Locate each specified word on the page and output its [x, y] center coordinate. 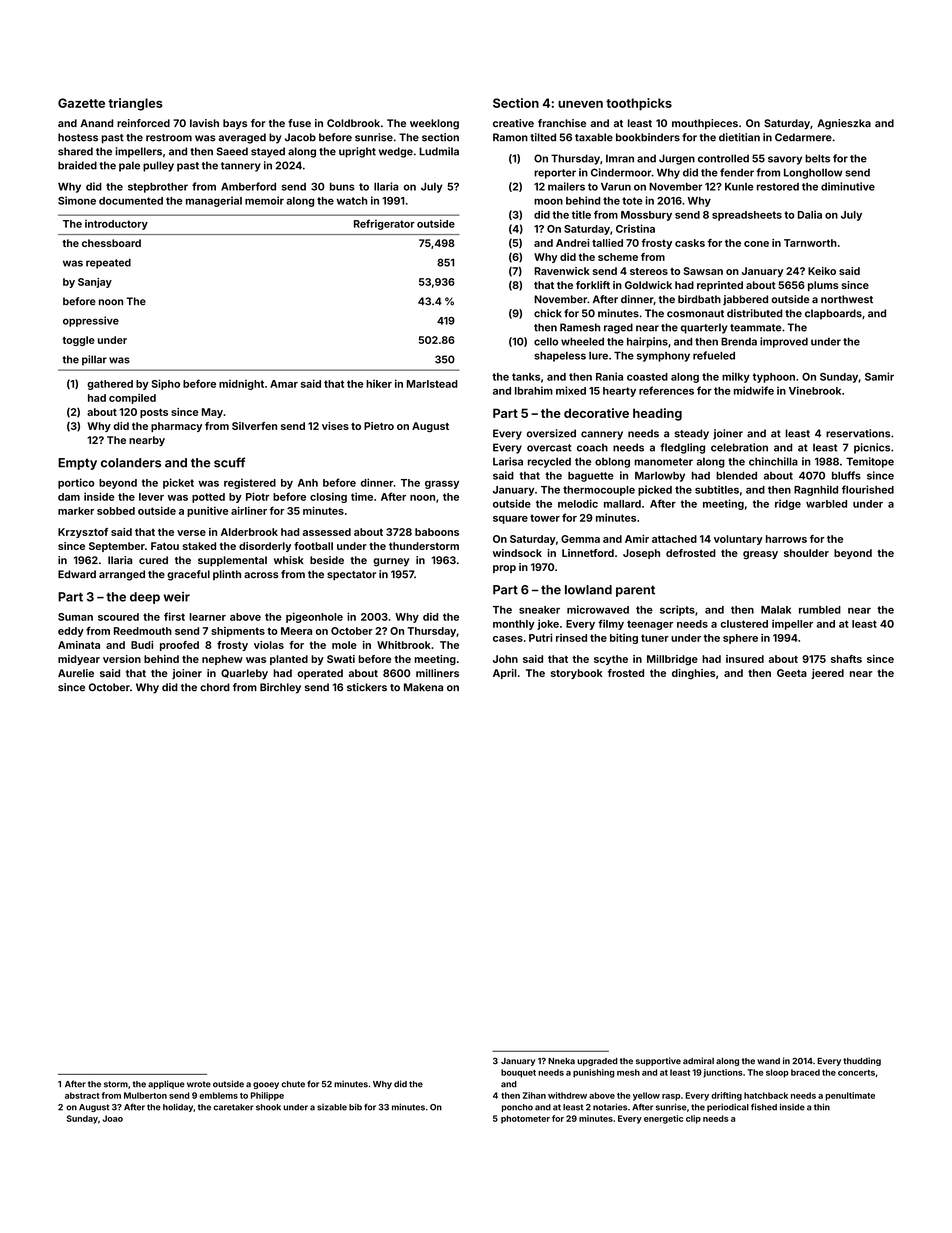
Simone [77, 200]
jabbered [745, 300]
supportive [658, 1061]
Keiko [822, 271]
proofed [179, 646]
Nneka [561, 1061]
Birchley [280, 688]
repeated [108, 264]
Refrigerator [384, 224]
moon [548, 201]
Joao [112, 1118]
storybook [576, 674]
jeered [828, 674]
